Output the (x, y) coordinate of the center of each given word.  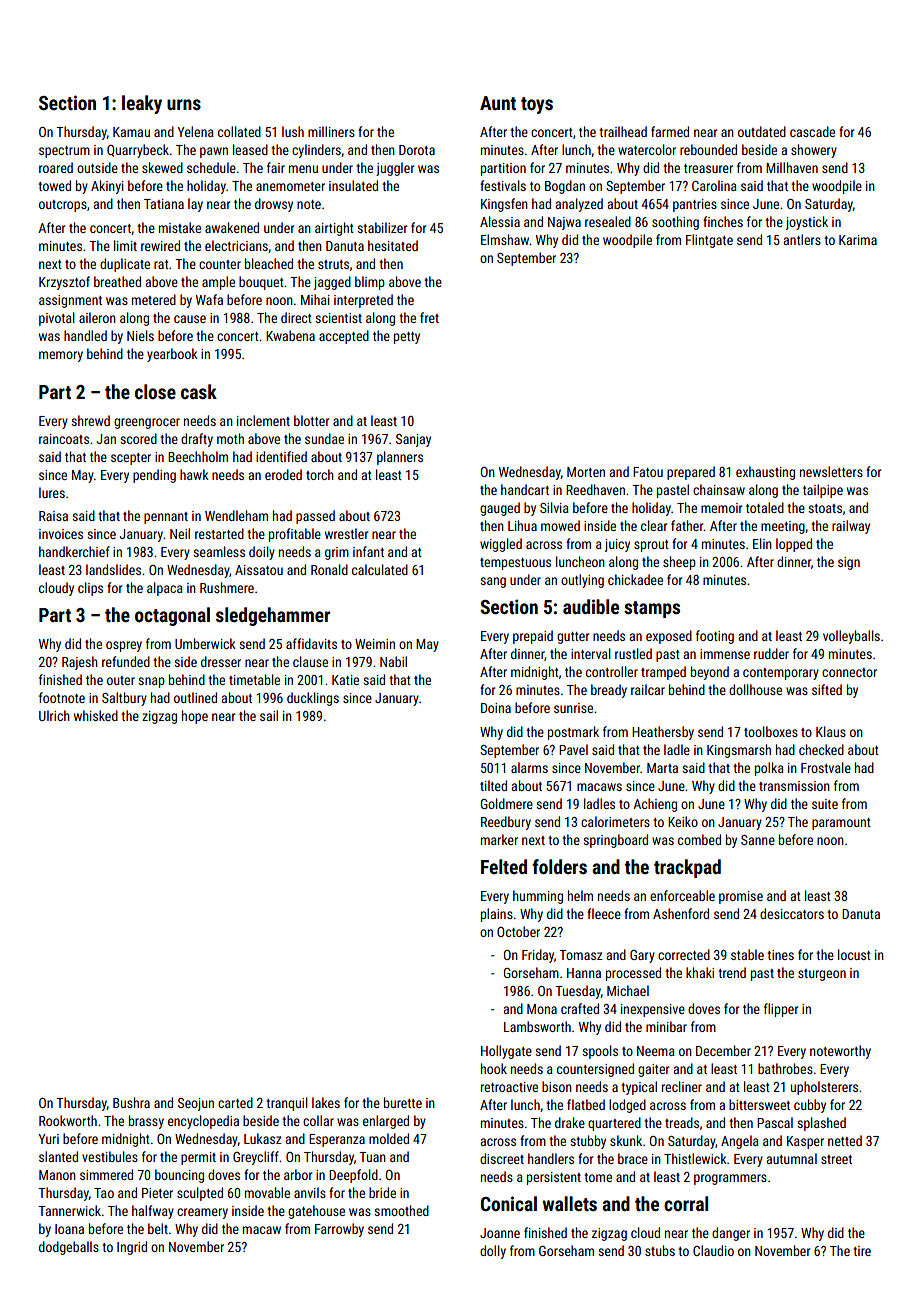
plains (497, 915)
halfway (153, 1212)
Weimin (375, 644)
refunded (126, 661)
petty (407, 338)
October (518, 931)
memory (61, 356)
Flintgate (709, 241)
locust (854, 954)
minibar (666, 1026)
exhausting (765, 473)
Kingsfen (504, 205)
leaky (142, 104)
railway (851, 527)
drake (570, 1122)
